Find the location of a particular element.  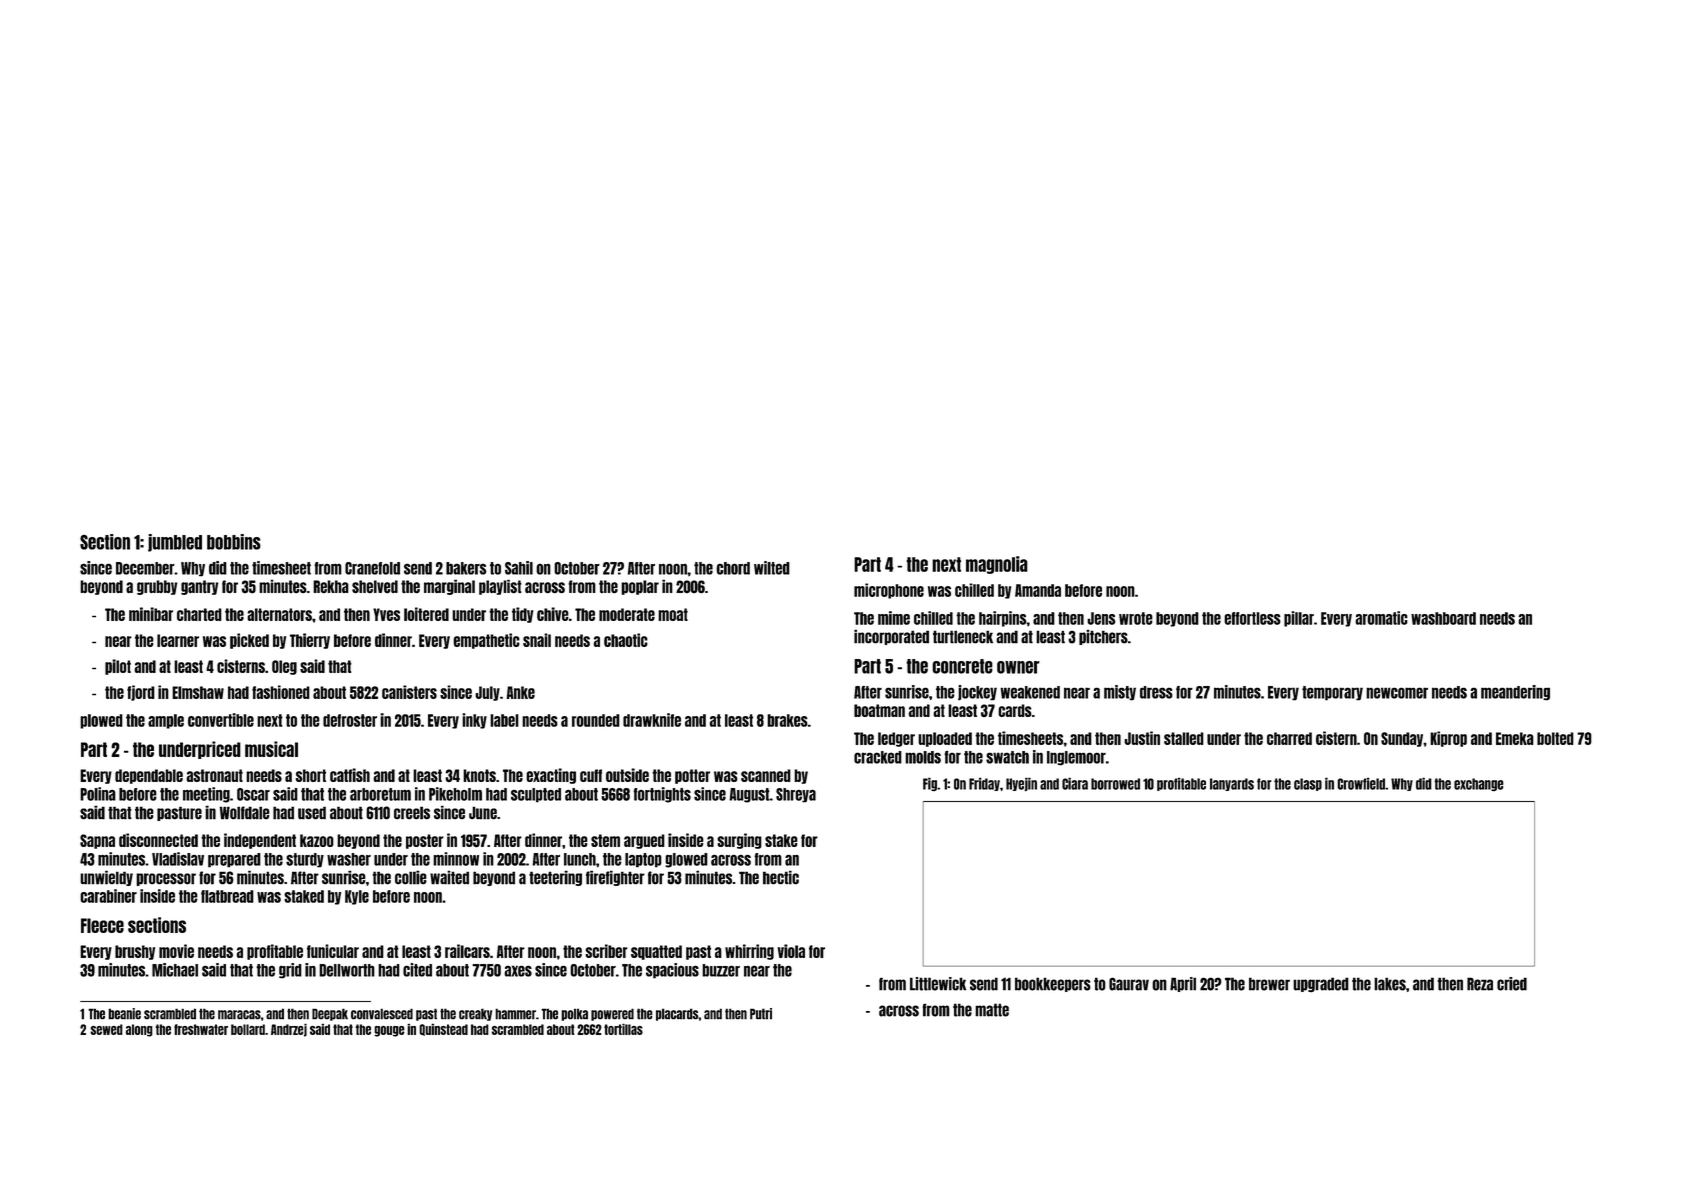

lanyards is located at coordinates (1232, 784).
